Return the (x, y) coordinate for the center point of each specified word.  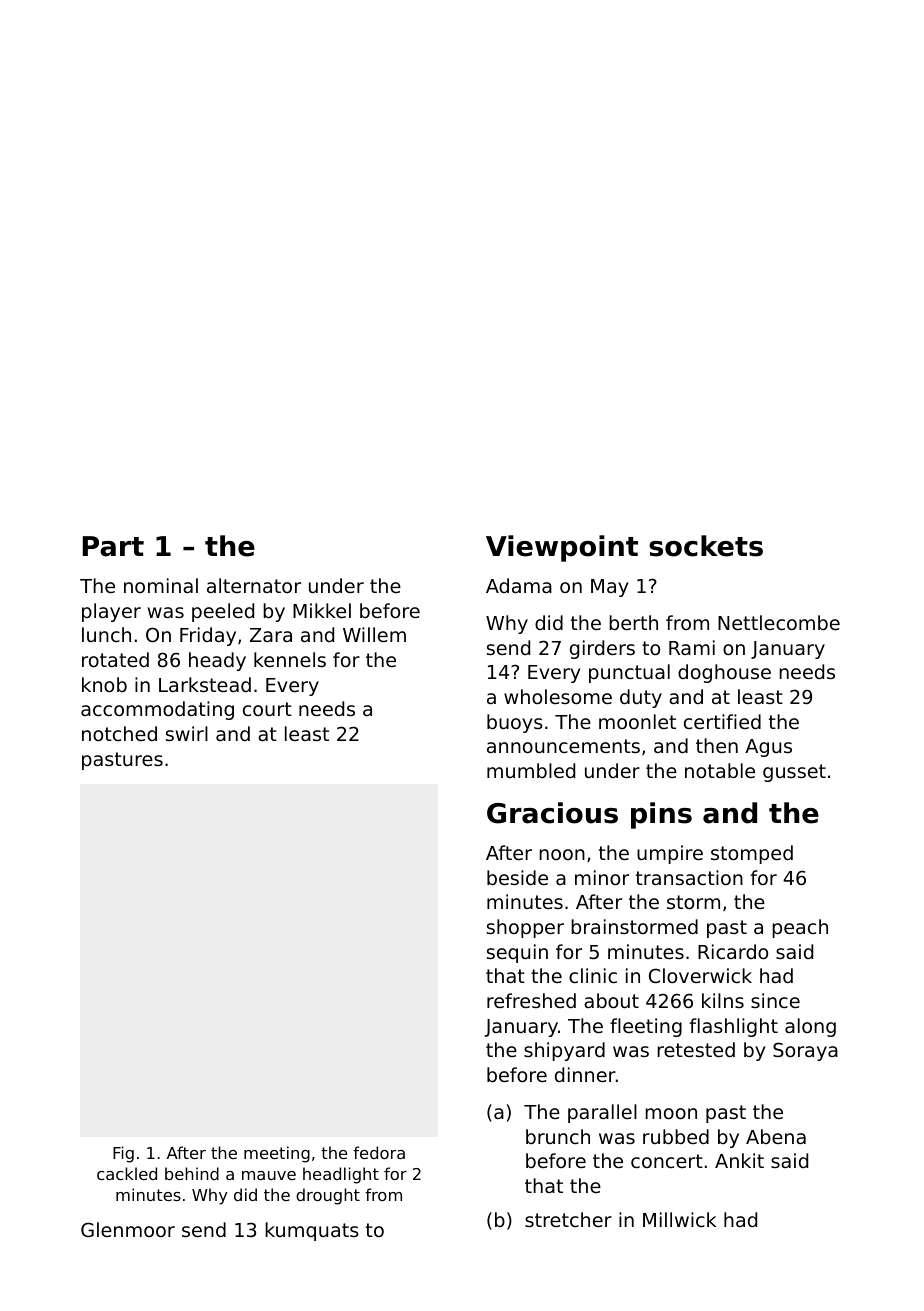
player (111, 612)
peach (800, 928)
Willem (374, 634)
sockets (706, 546)
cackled (127, 1173)
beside (517, 877)
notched (119, 733)
